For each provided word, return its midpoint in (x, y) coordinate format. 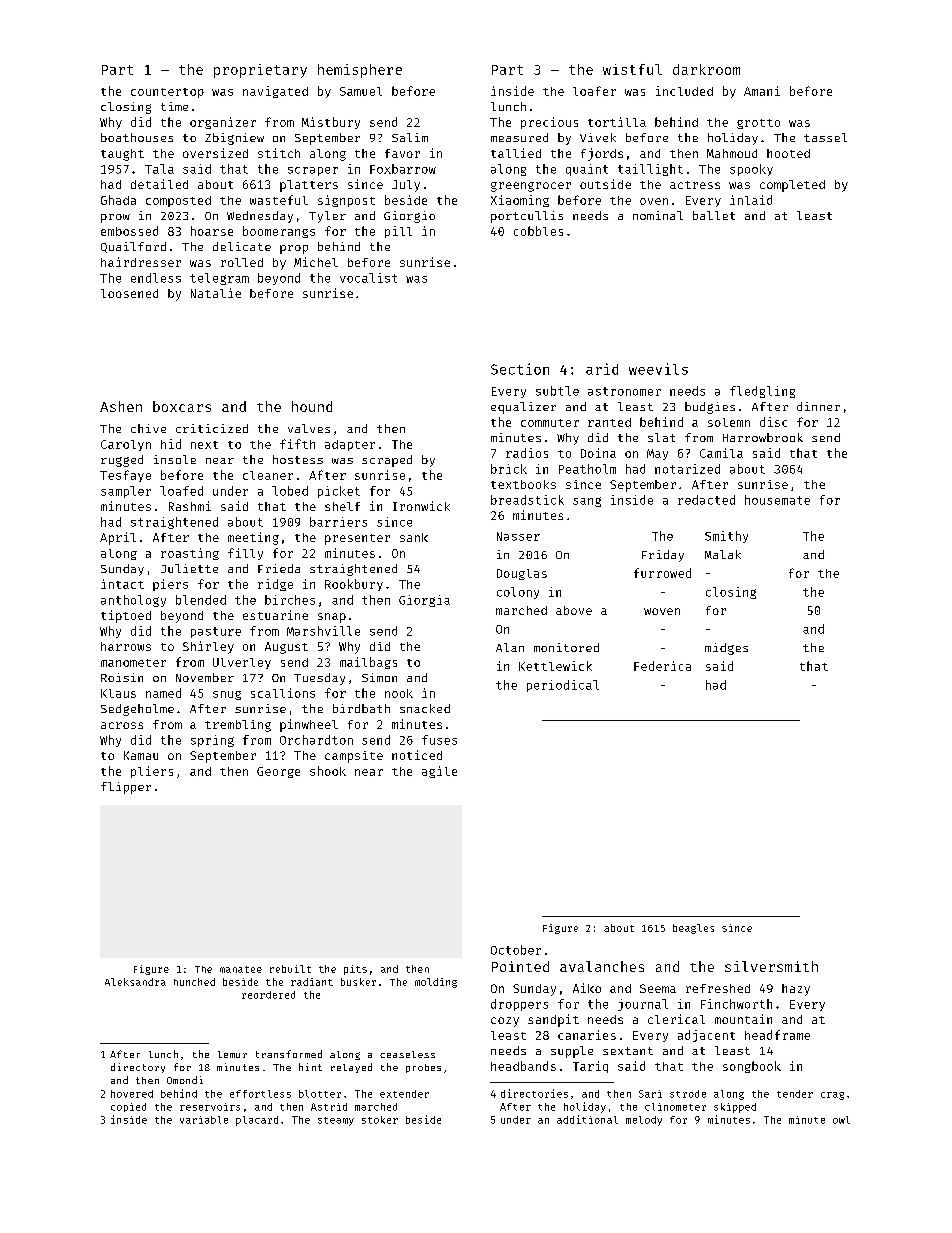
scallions (283, 693)
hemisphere (360, 71)
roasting (190, 554)
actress (695, 185)
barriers (338, 522)
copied (128, 1107)
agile (439, 772)
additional (587, 1119)
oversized (215, 153)
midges (726, 649)
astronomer (624, 391)
